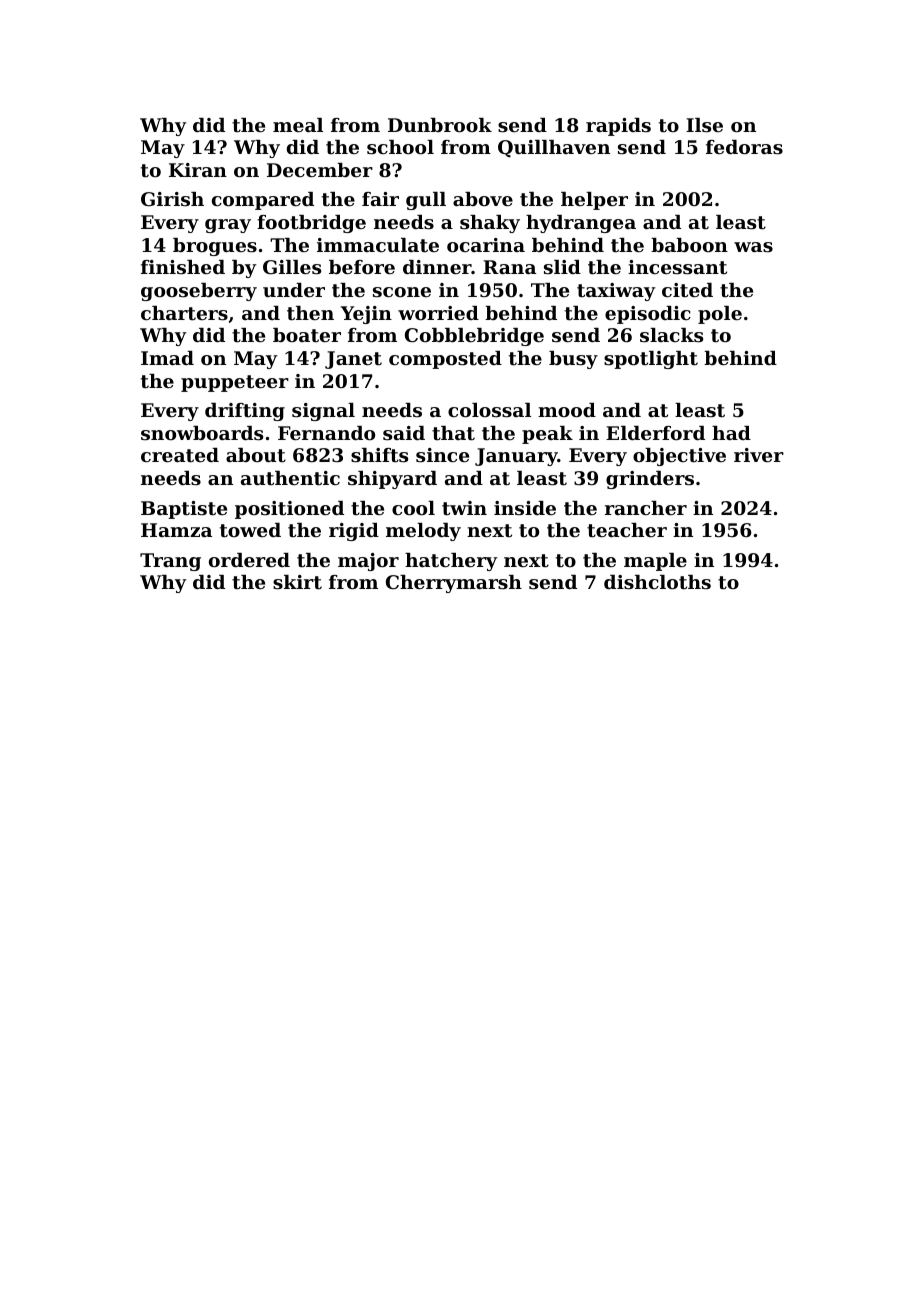 The image size is (924, 1311). Describe the element at coordinates (250, 530) in the screenshot. I see `towed` at that location.
